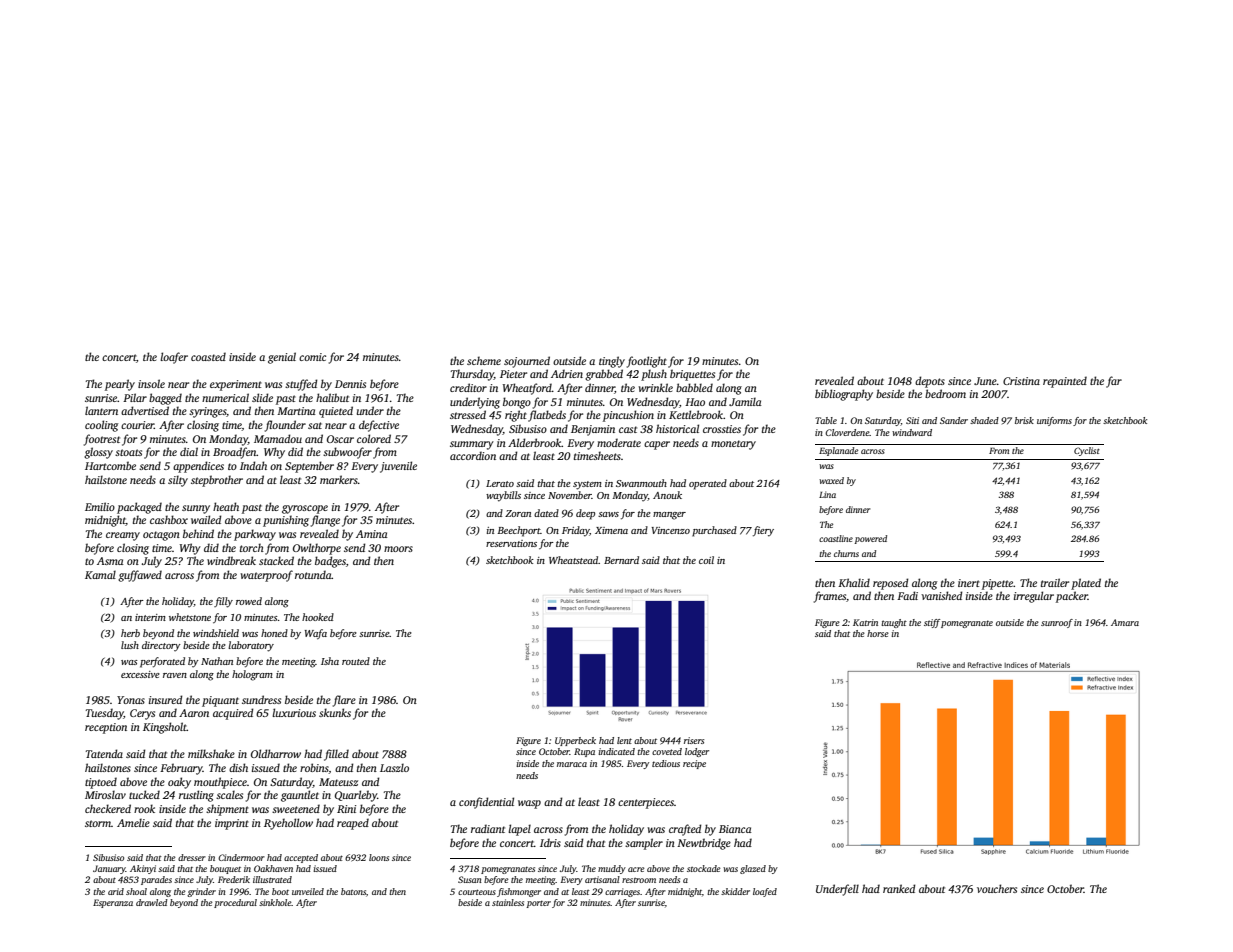 Image resolution: width=1233 pixels, height=952 pixels. I want to click on Yonas, so click(131, 700).
